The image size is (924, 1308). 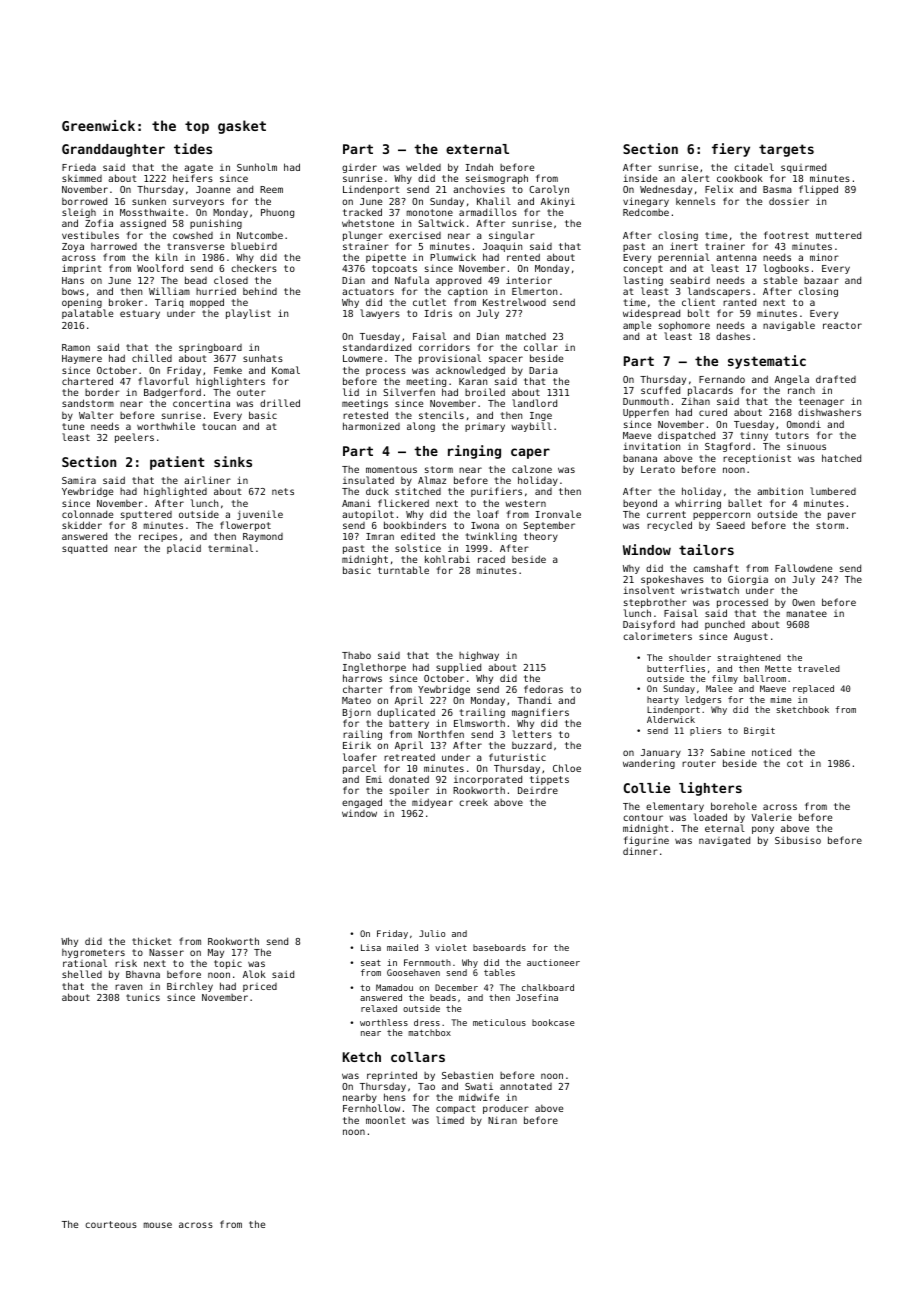 I want to click on flipped, so click(x=818, y=190).
